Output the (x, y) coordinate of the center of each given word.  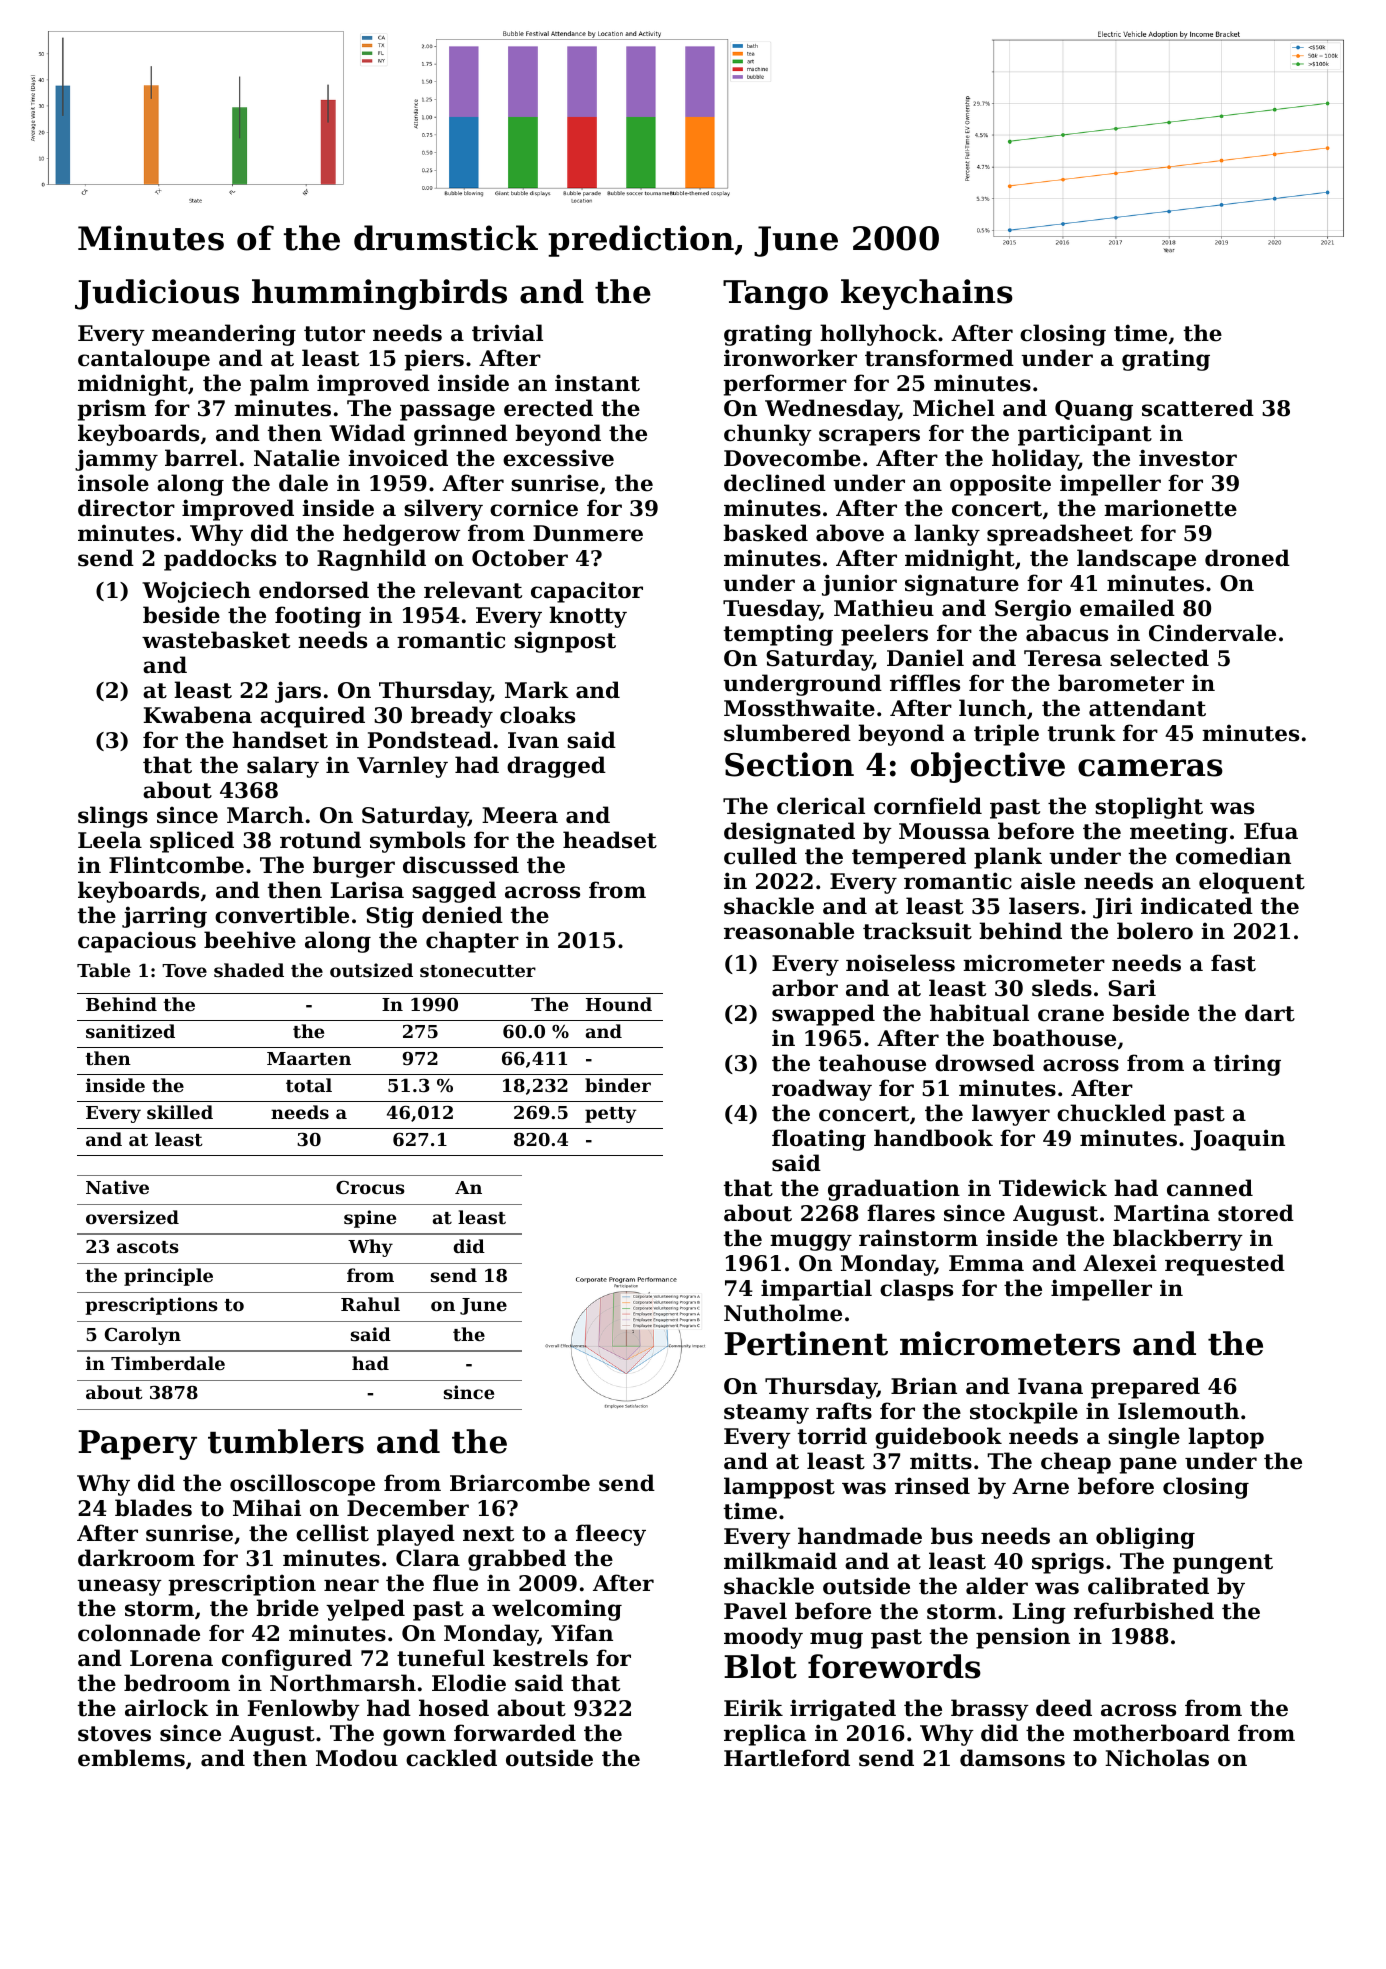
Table (103, 970)
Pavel (755, 1611)
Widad (367, 433)
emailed (1127, 608)
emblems (131, 1758)
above (850, 533)
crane (1071, 1015)
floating (819, 1140)
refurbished (1144, 1611)
